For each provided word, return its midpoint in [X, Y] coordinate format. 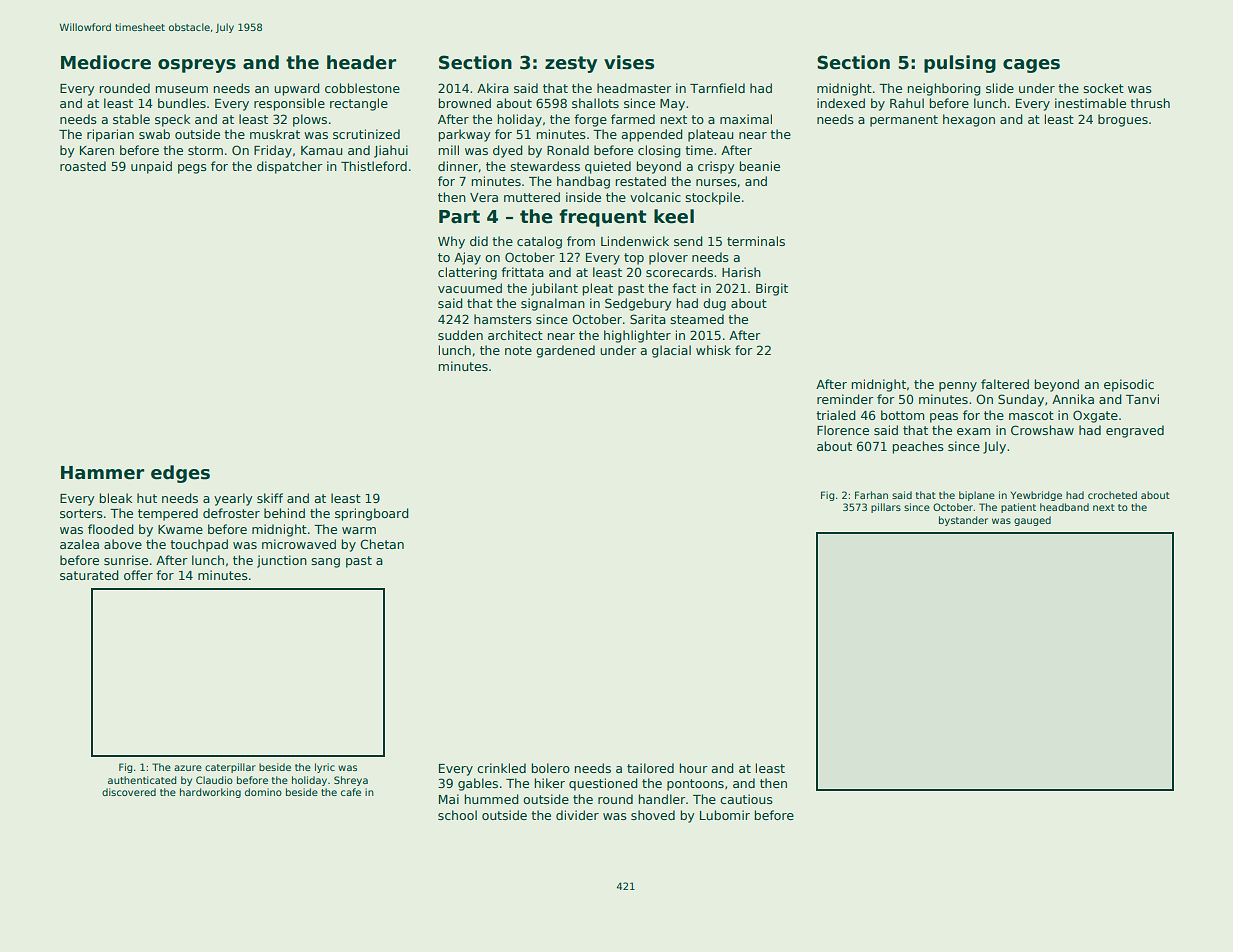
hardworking [210, 793]
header [361, 62]
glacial [671, 351]
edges [180, 474]
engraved [1135, 431]
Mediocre [106, 62]
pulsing [960, 64]
